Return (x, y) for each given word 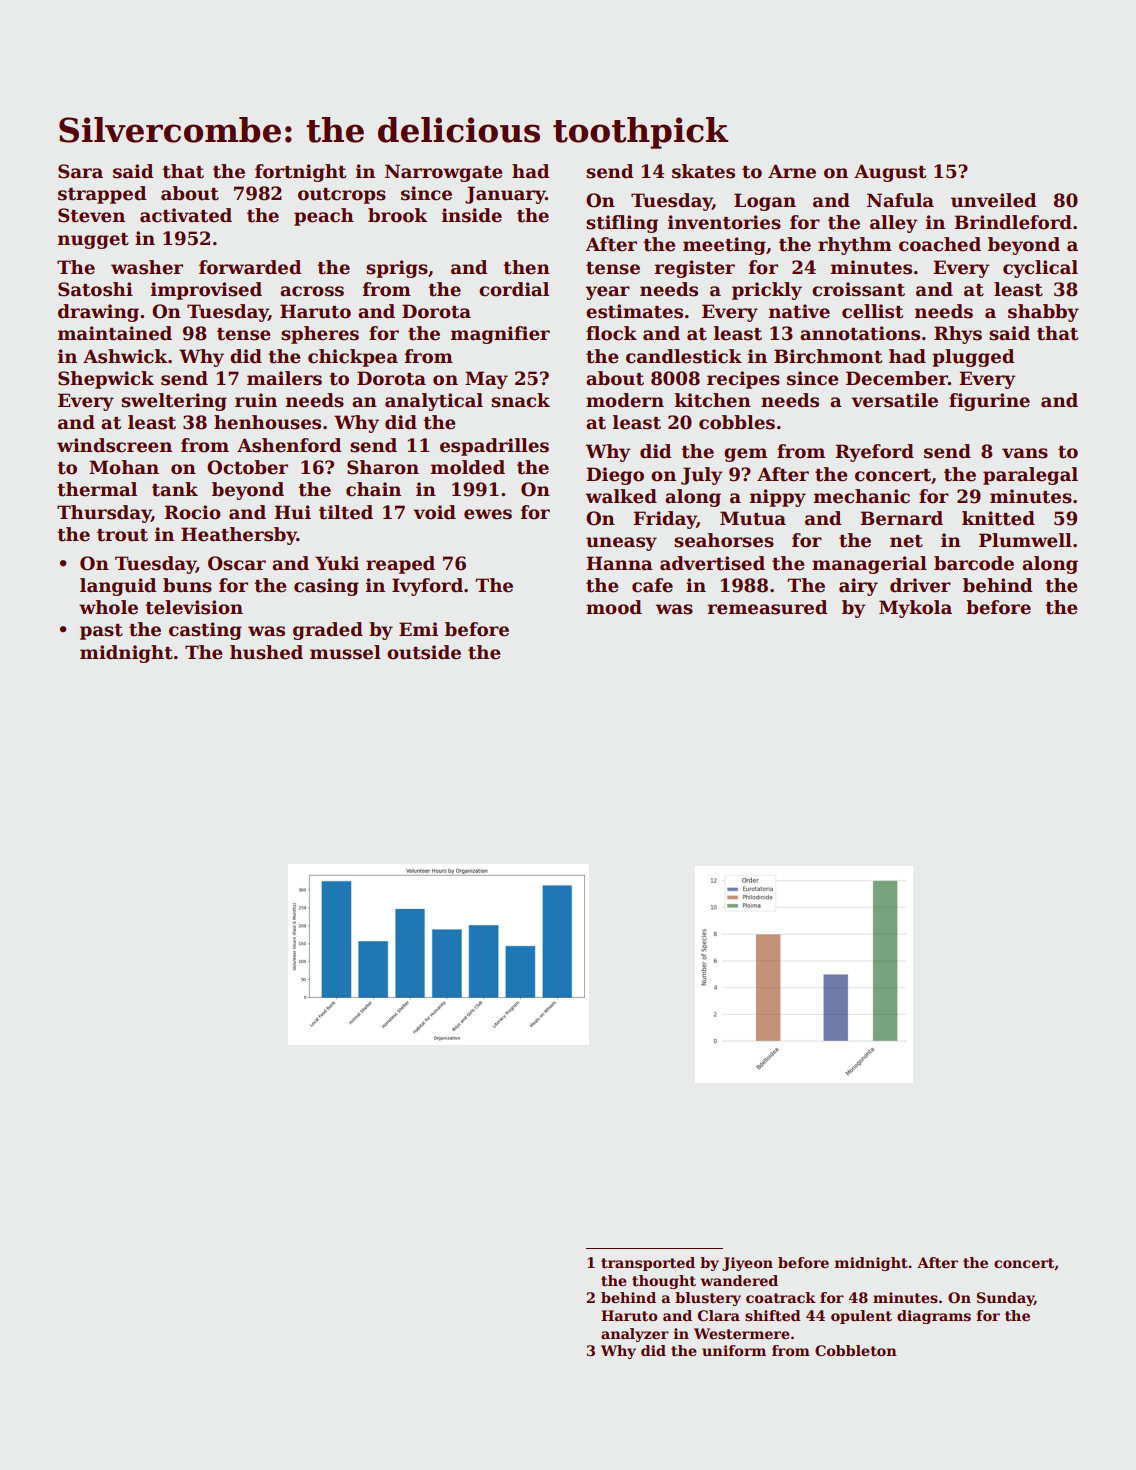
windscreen (114, 445)
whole (108, 607)
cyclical (1040, 269)
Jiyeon (747, 1264)
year (607, 293)
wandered (739, 1280)
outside (424, 652)
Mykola (915, 609)
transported (648, 1264)
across (312, 291)
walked (621, 496)
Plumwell (1025, 540)
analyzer (635, 1335)
